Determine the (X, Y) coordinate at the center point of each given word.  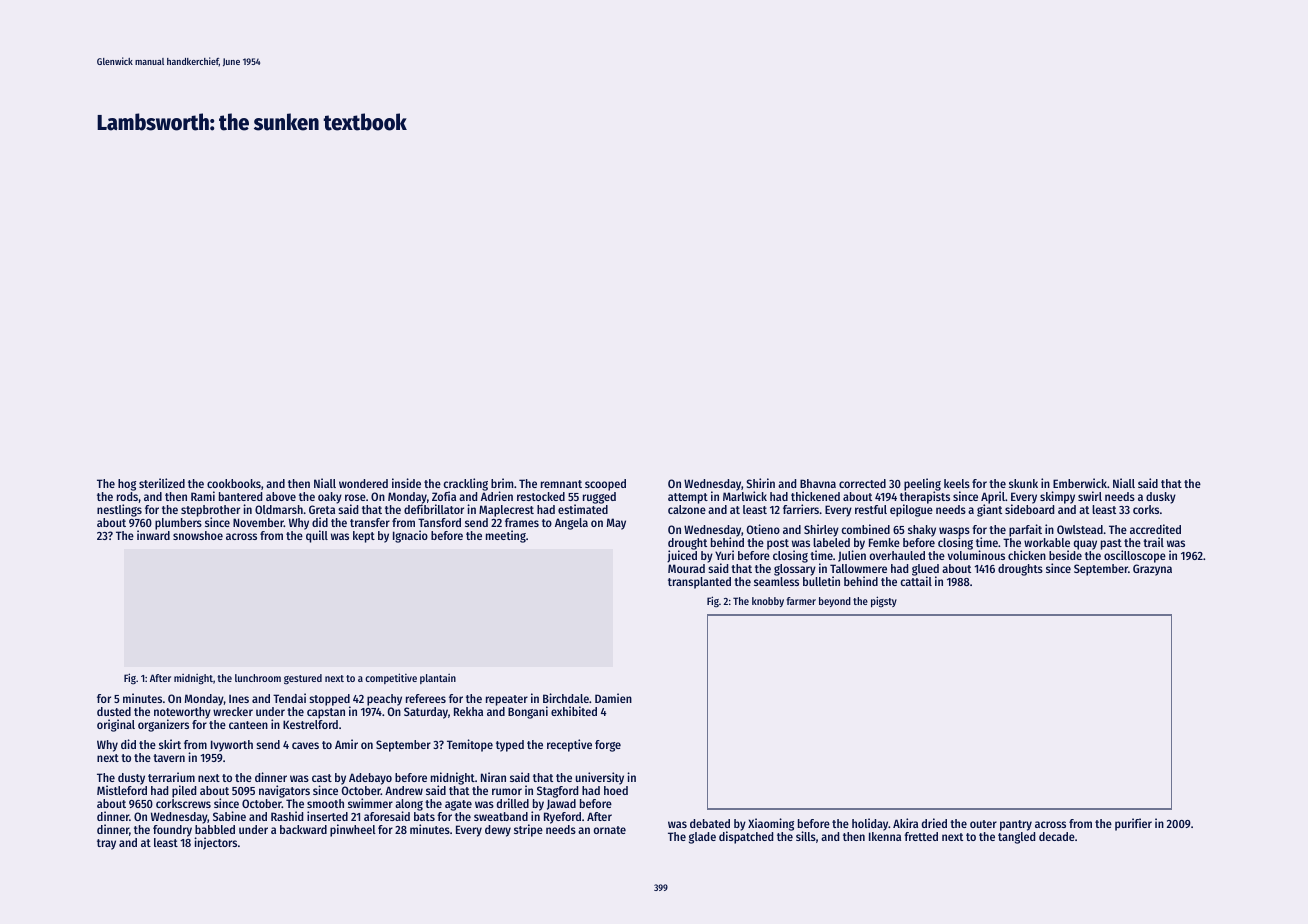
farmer (801, 601)
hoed (616, 790)
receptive (569, 745)
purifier (1133, 824)
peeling (922, 485)
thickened (815, 496)
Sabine (229, 816)
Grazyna (1152, 570)
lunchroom (258, 678)
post (778, 544)
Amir (346, 744)
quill (317, 537)
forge (608, 746)
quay (1085, 545)
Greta (322, 509)
